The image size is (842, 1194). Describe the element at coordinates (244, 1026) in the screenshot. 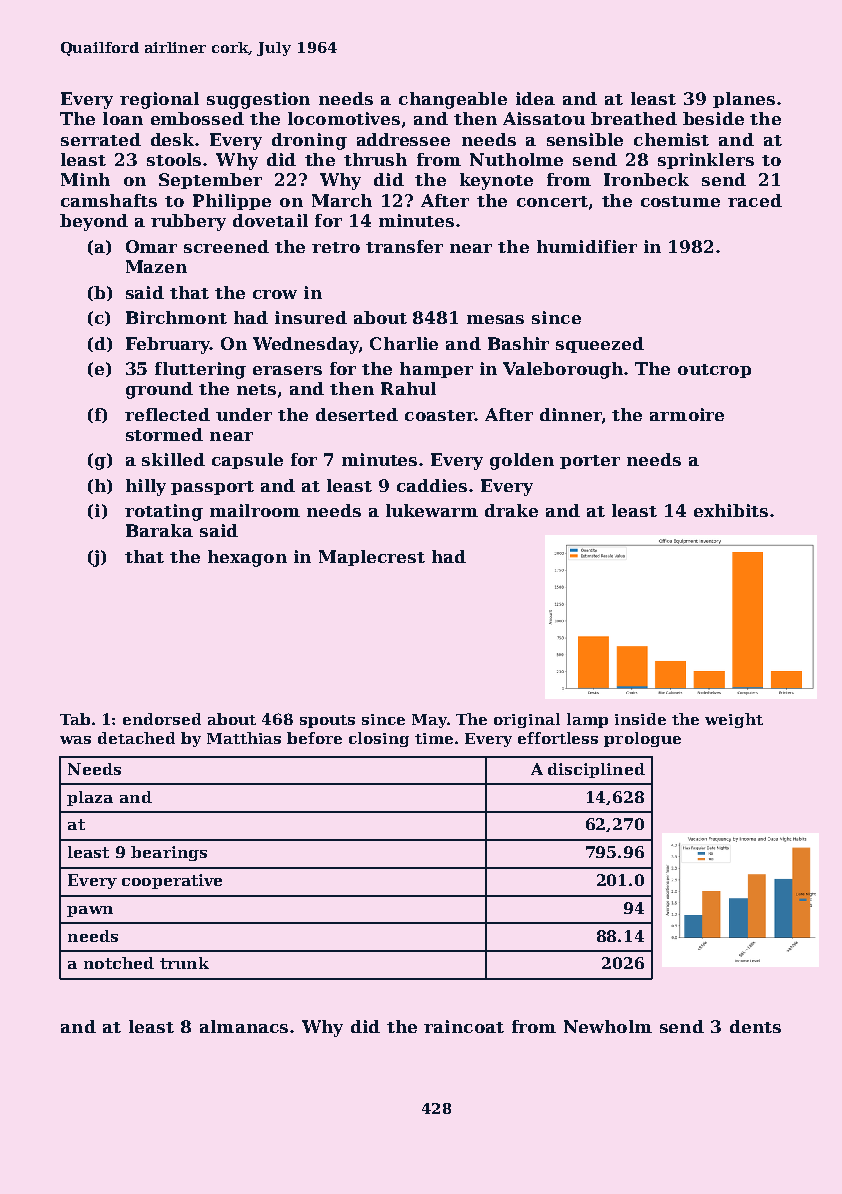

I see `almanacs` at that location.
